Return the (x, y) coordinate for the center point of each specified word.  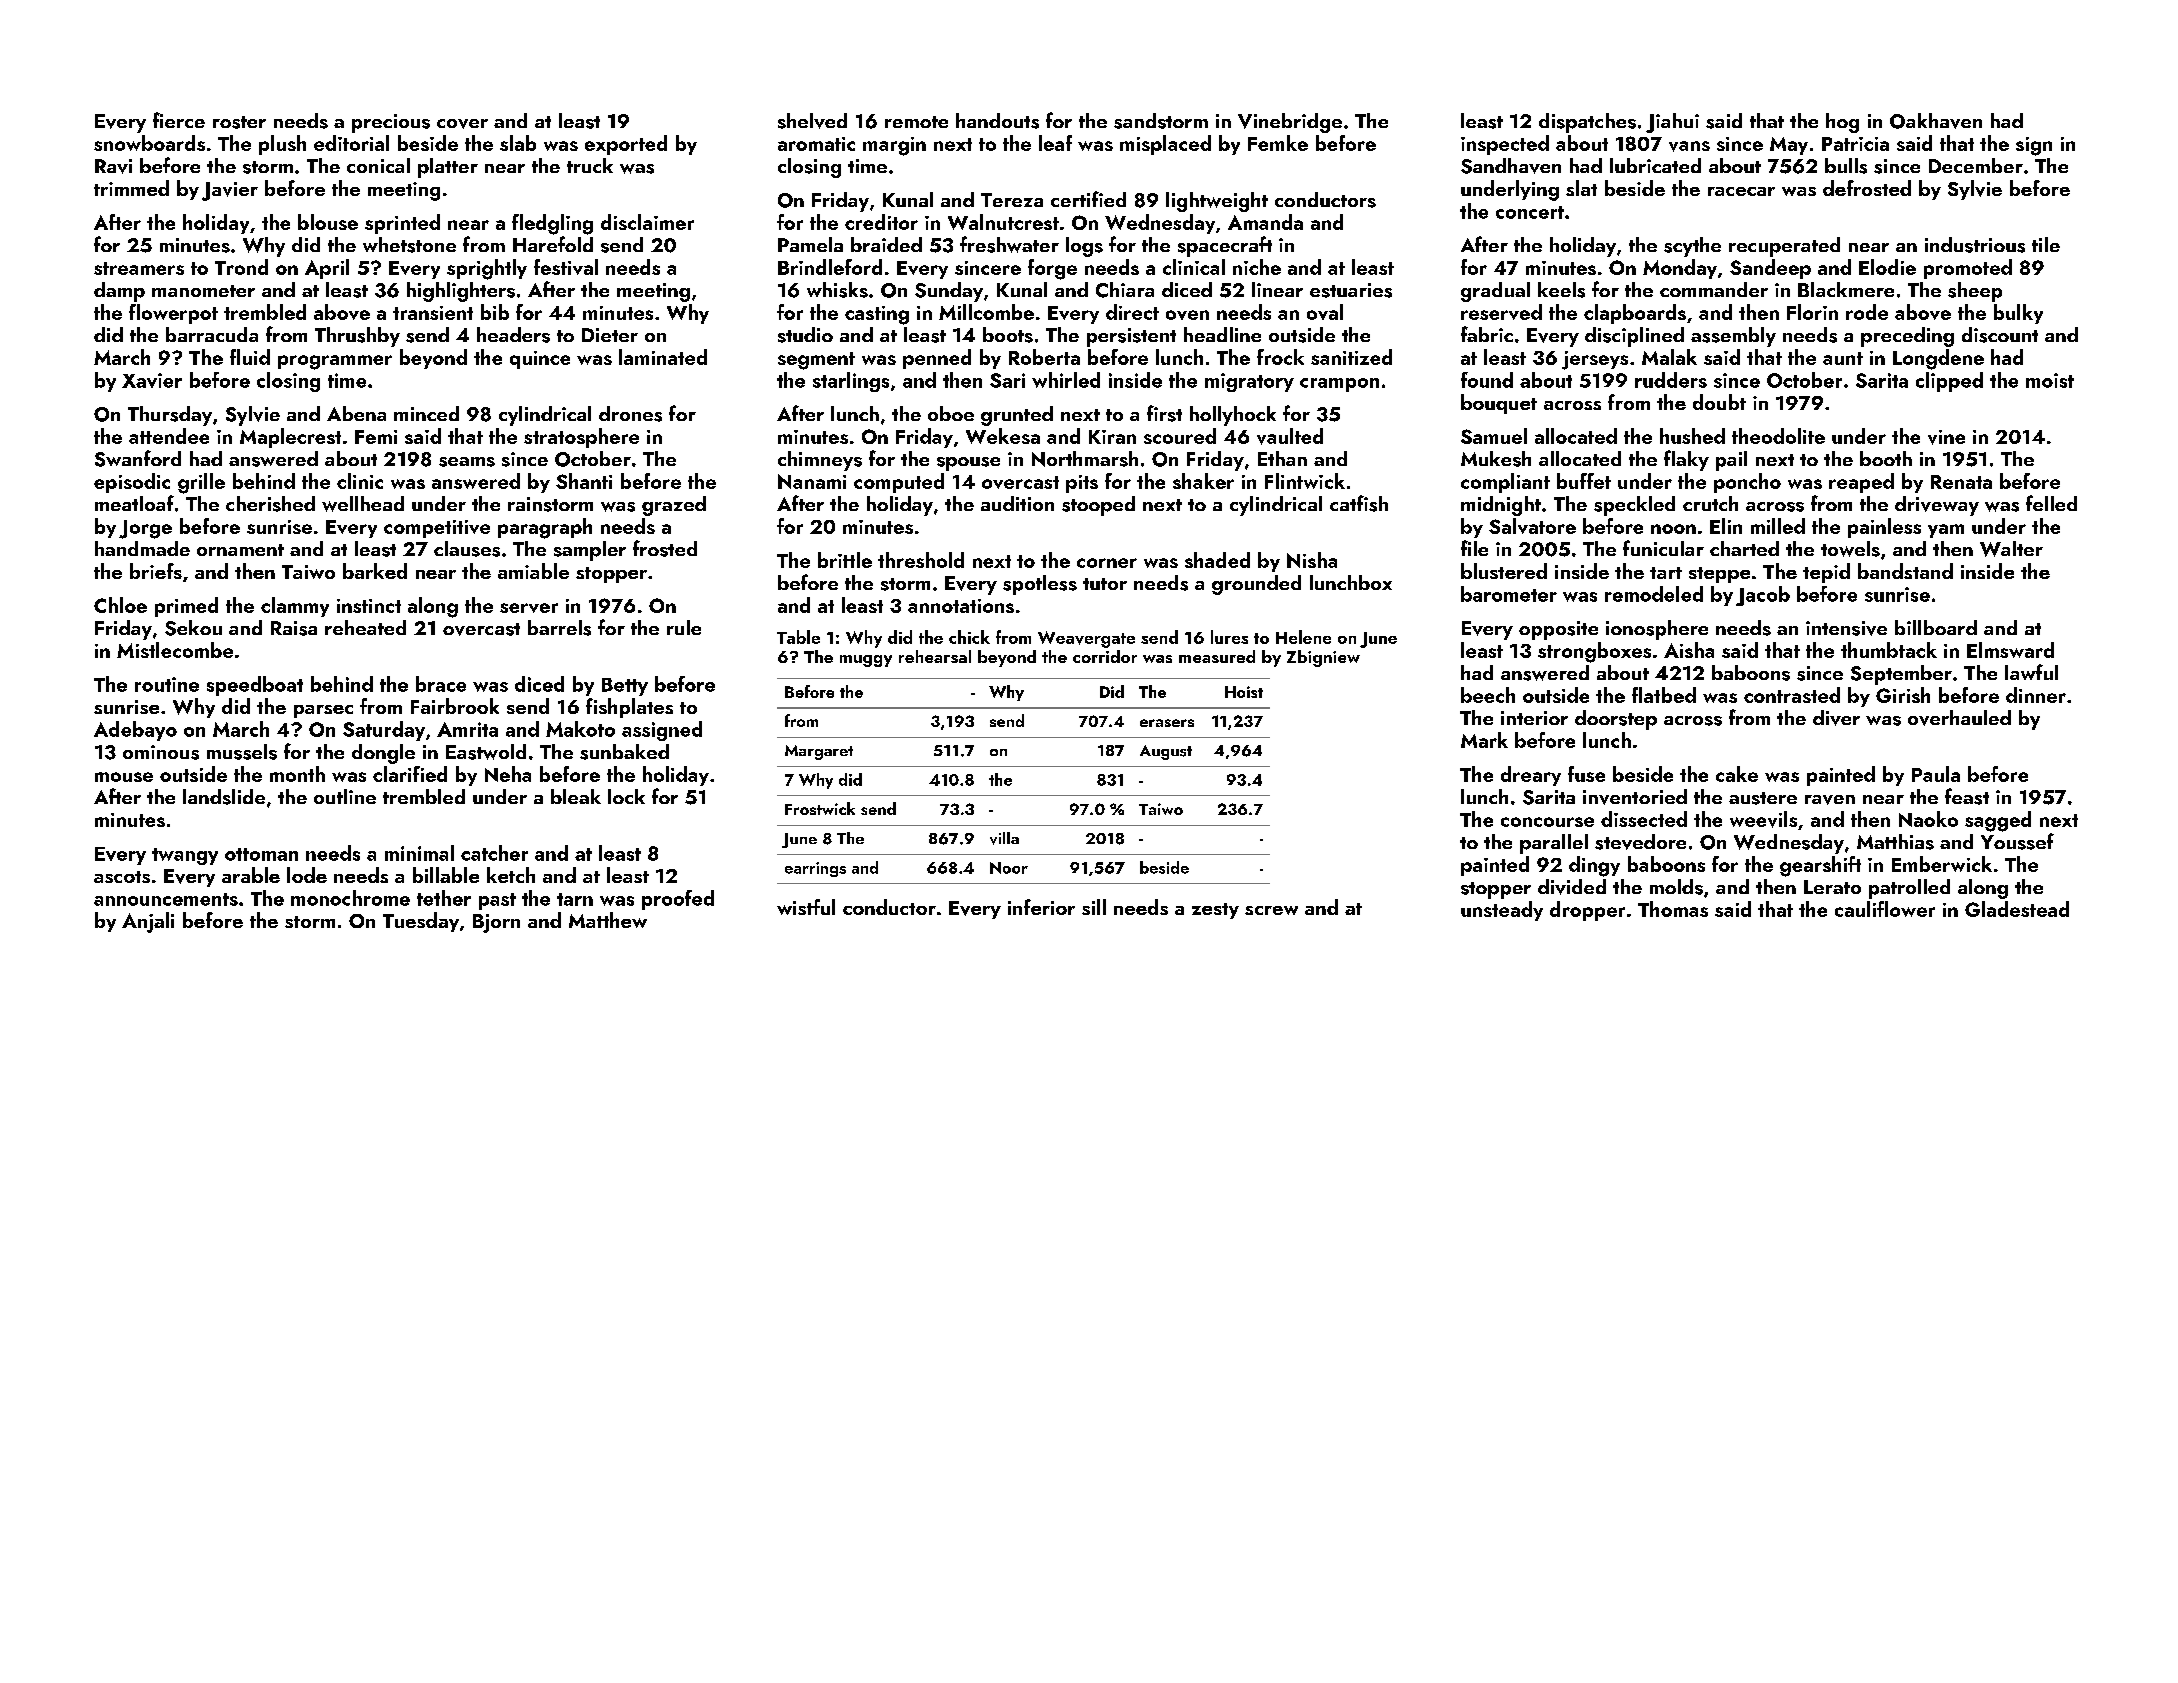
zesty (1215, 911)
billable (446, 875)
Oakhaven (1936, 121)
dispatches (1587, 123)
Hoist (1244, 692)
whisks (837, 290)
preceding (1907, 337)
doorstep (1616, 720)
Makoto (580, 729)
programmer (335, 362)
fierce (179, 120)
